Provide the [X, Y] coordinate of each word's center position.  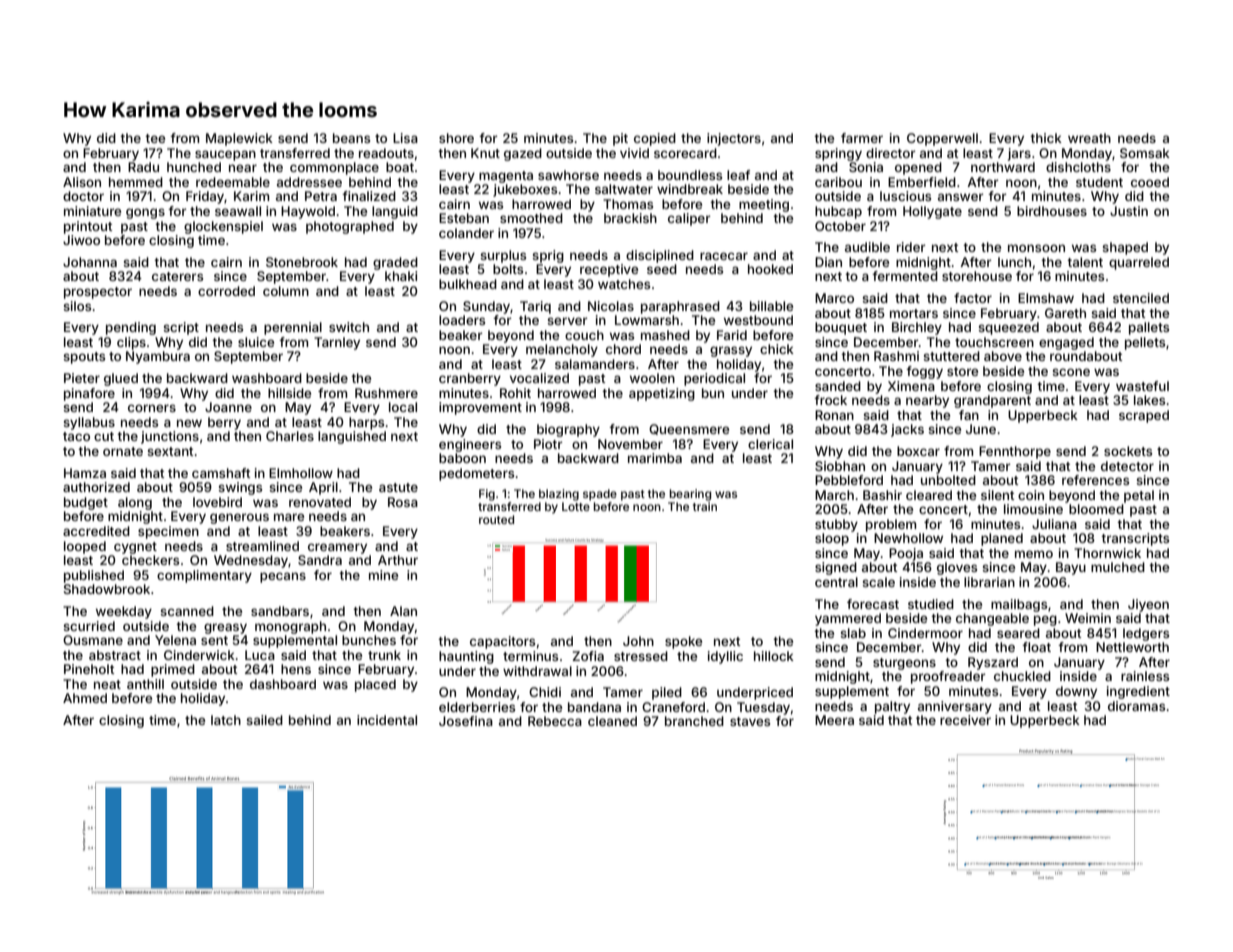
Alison [82, 182]
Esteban [464, 218]
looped [85, 547]
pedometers [476, 474]
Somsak [1145, 153]
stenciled [1141, 298]
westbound [758, 320]
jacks [907, 430]
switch [349, 327]
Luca [260, 655]
